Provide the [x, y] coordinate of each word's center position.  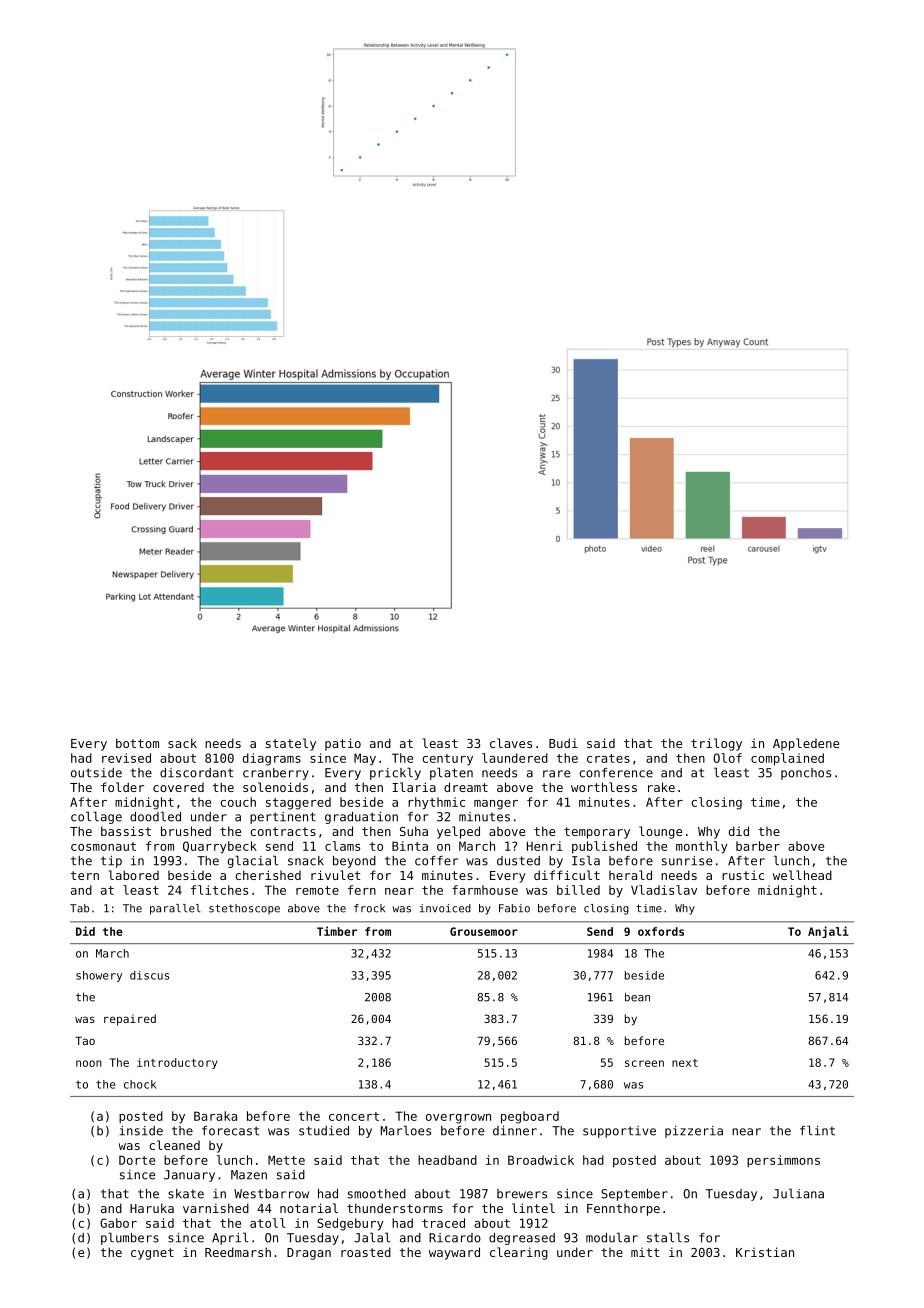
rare [556, 774]
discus [149, 975]
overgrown [458, 1119]
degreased [522, 1239]
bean [637, 997]
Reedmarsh [238, 1252]
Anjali [828, 932]
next [685, 1063]
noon [89, 1063]
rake [661, 787]
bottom [137, 743]
